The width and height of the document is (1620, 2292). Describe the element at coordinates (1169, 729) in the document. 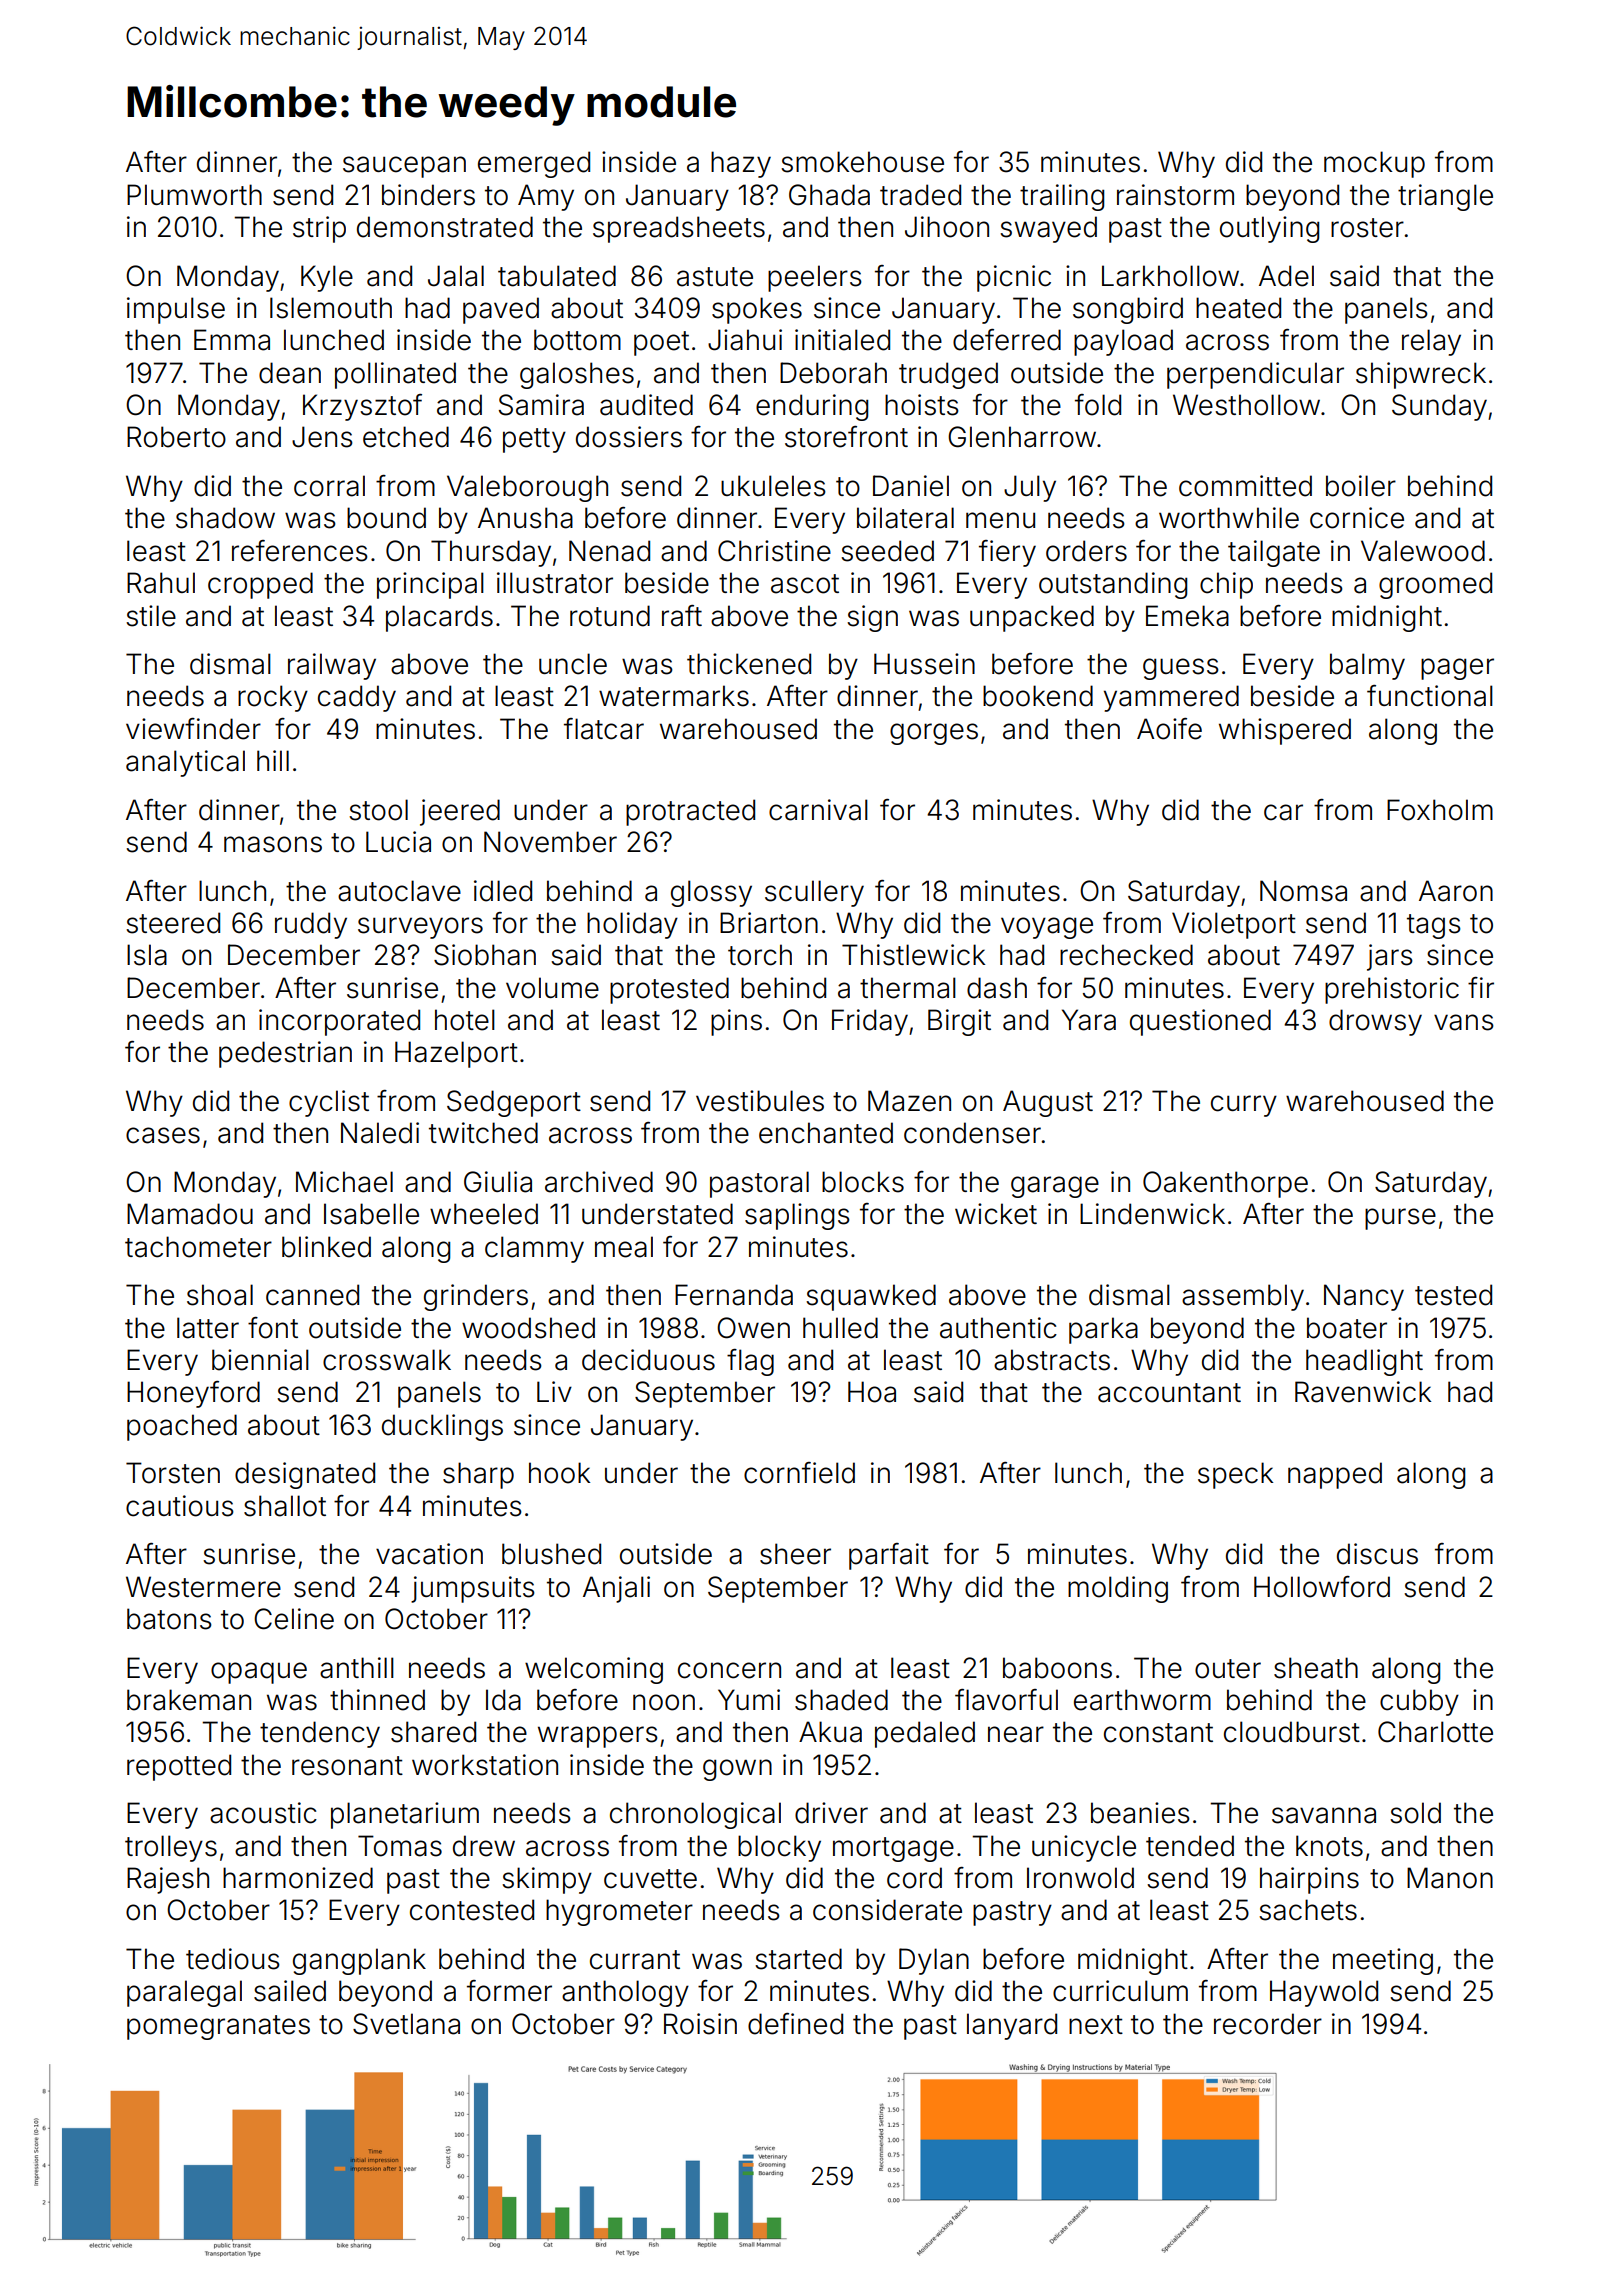

I see `Aoife` at that location.
